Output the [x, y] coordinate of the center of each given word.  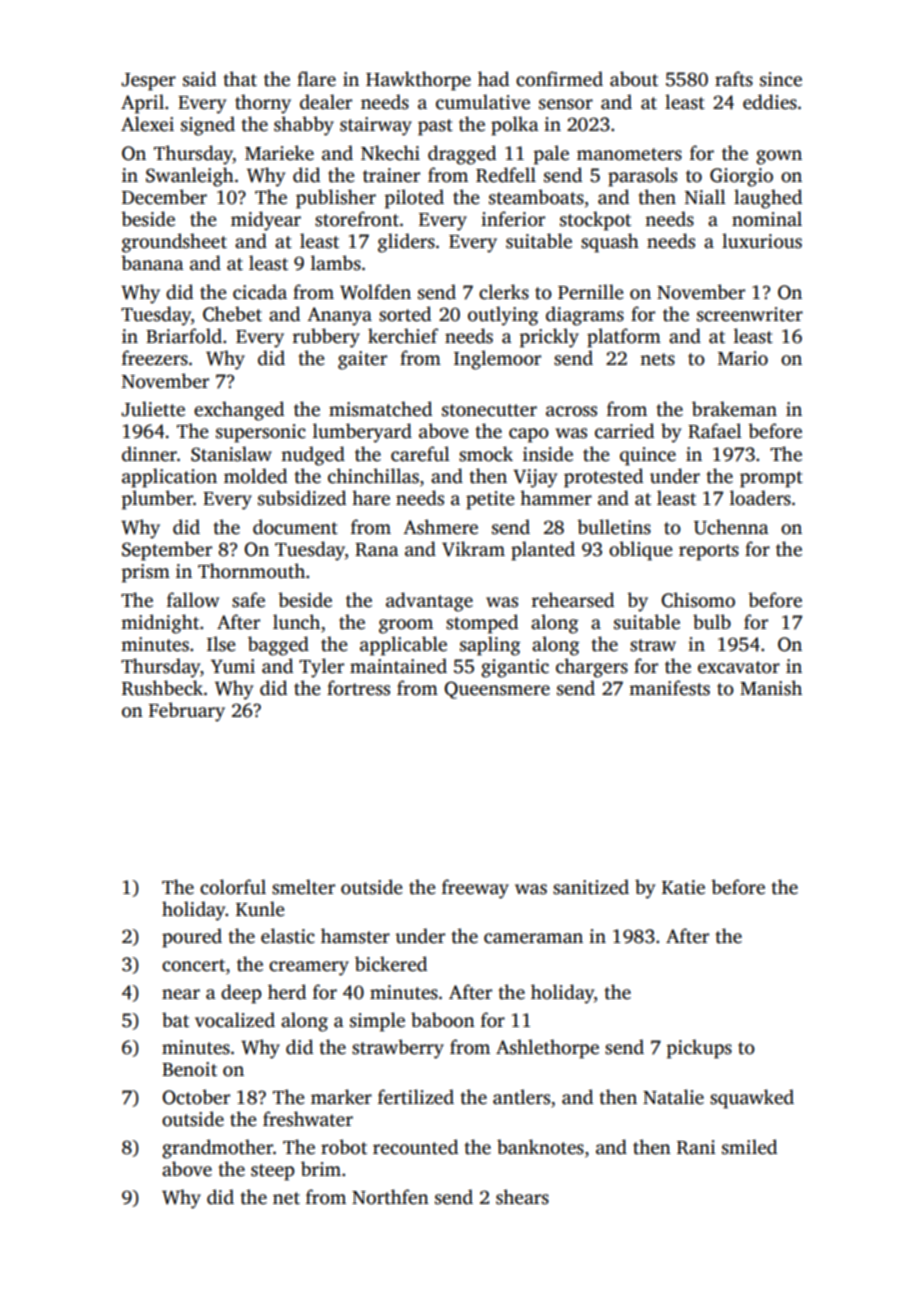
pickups [699, 1049]
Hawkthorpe [418, 81]
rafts [734, 79]
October [196, 1097]
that [240, 79]
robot [344, 1147]
